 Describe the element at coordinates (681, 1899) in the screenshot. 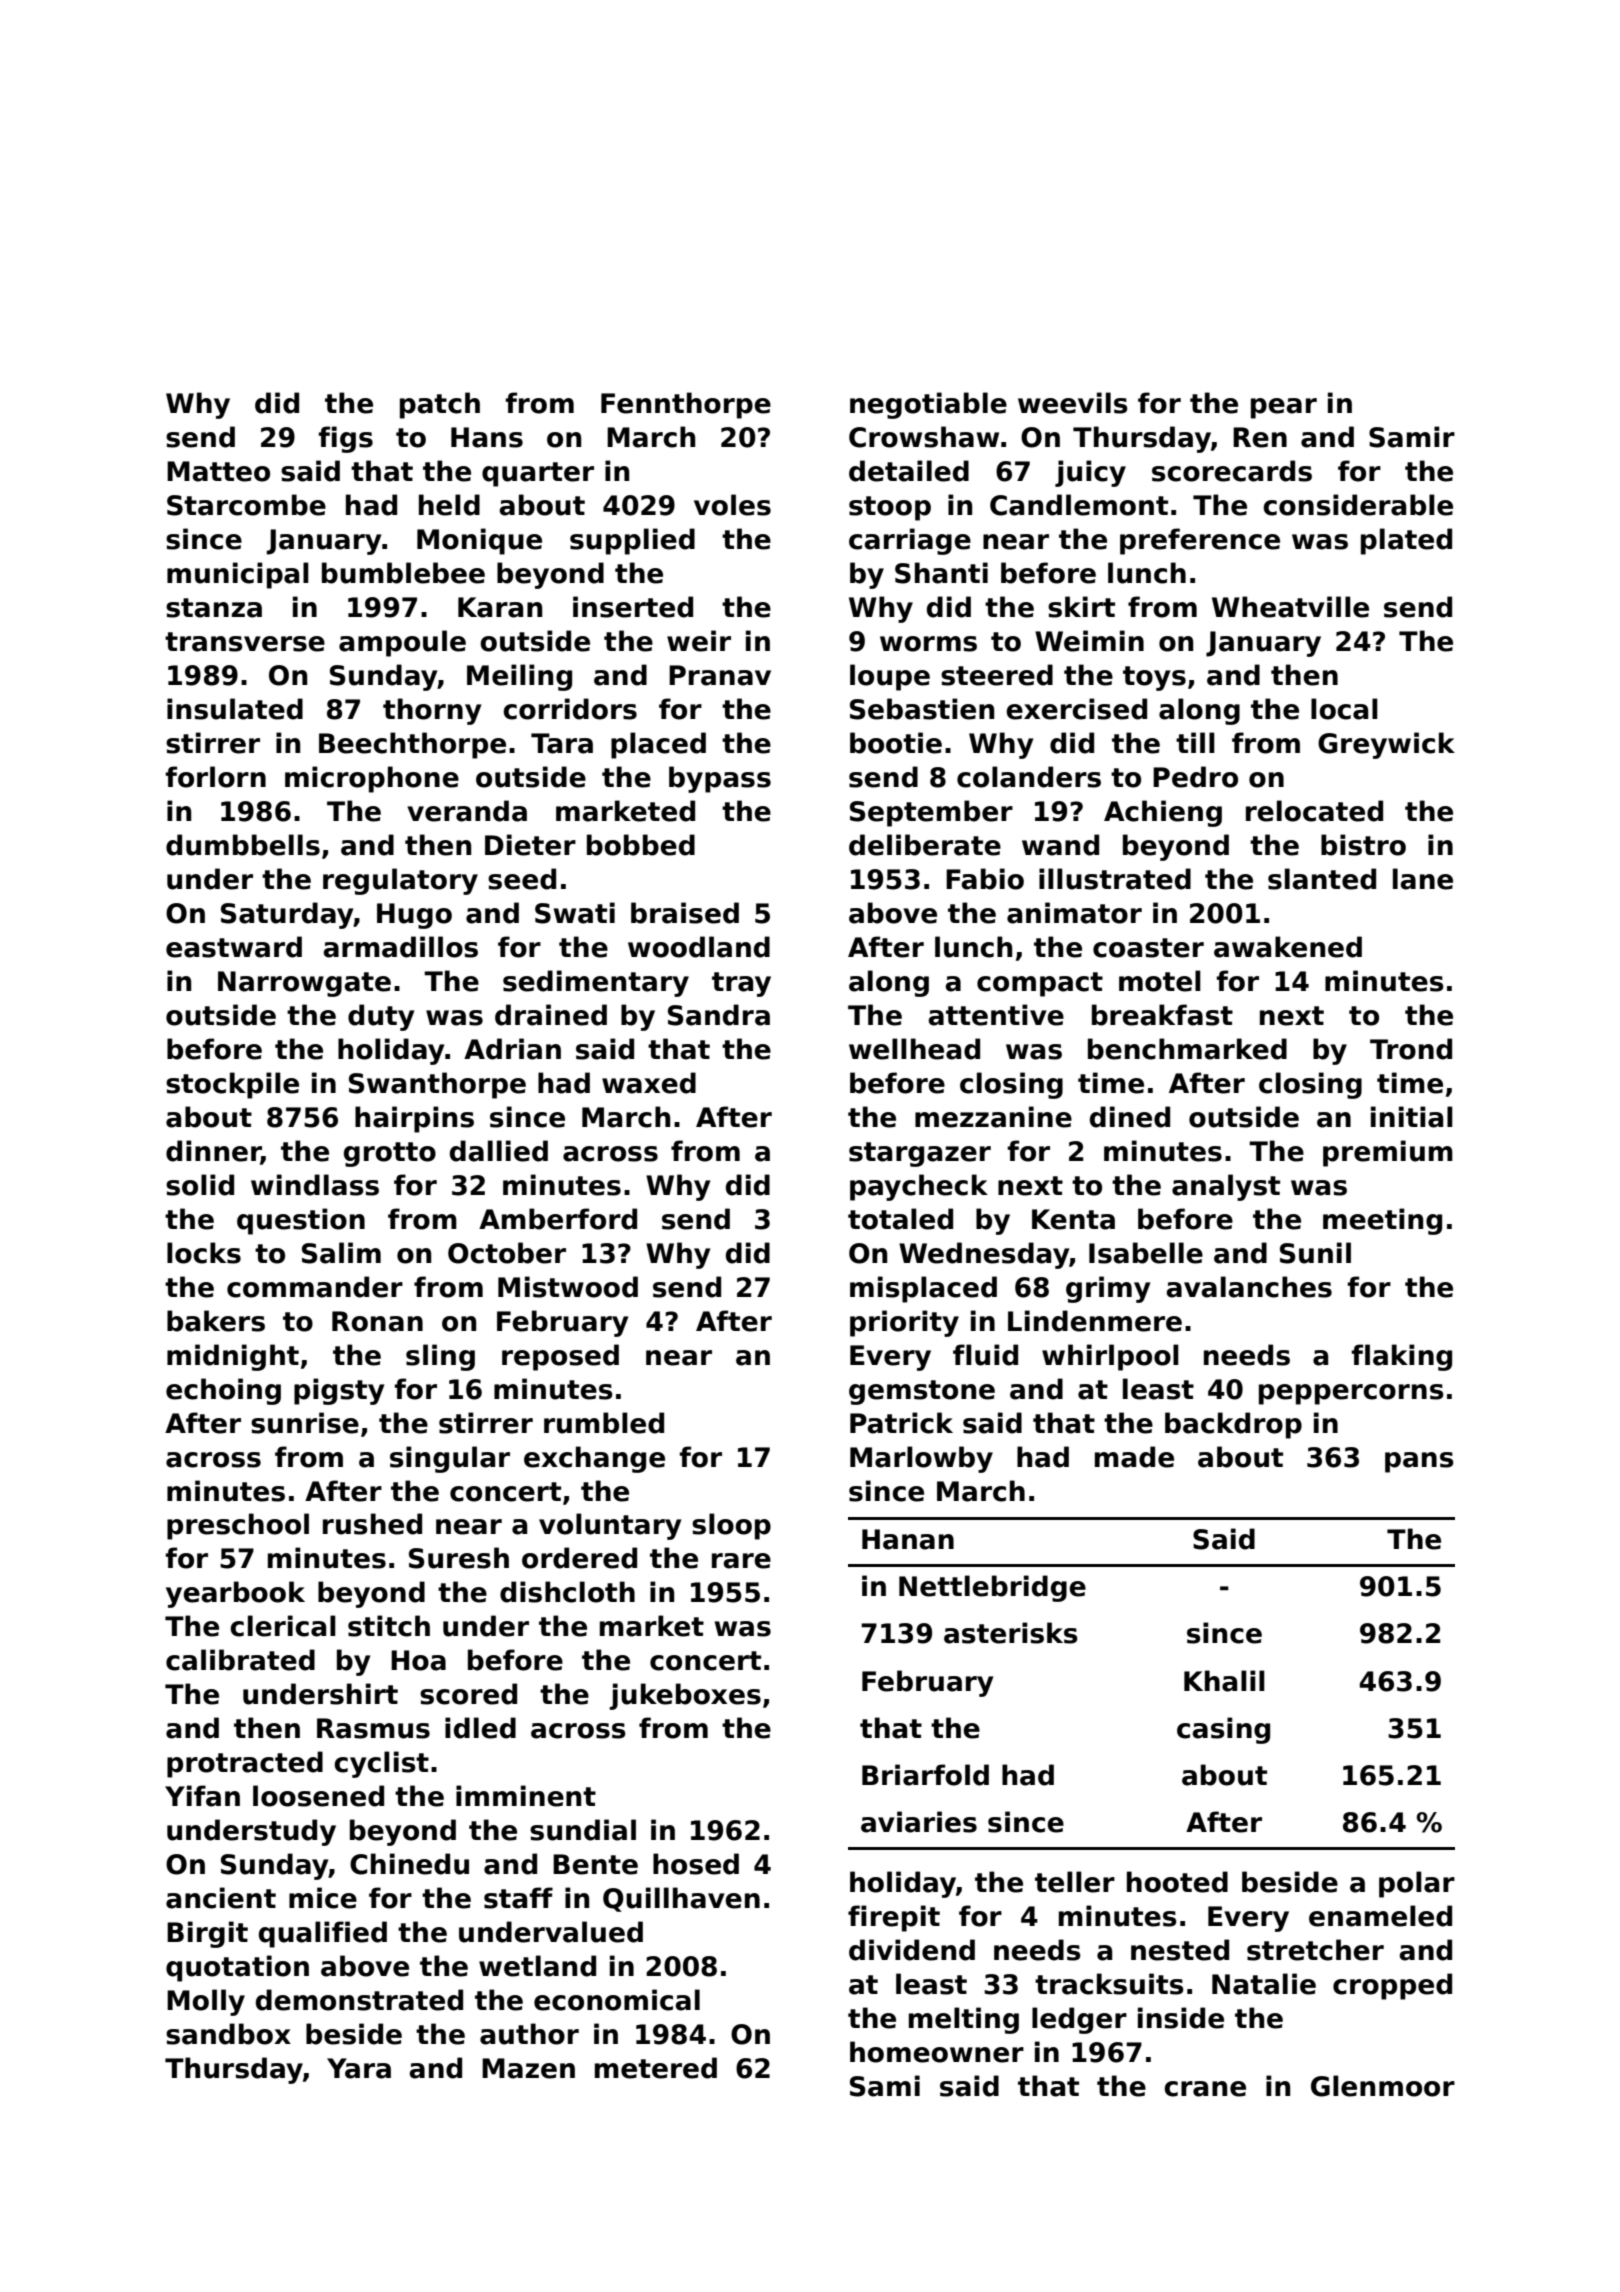

I see `Quillhaven` at that location.
